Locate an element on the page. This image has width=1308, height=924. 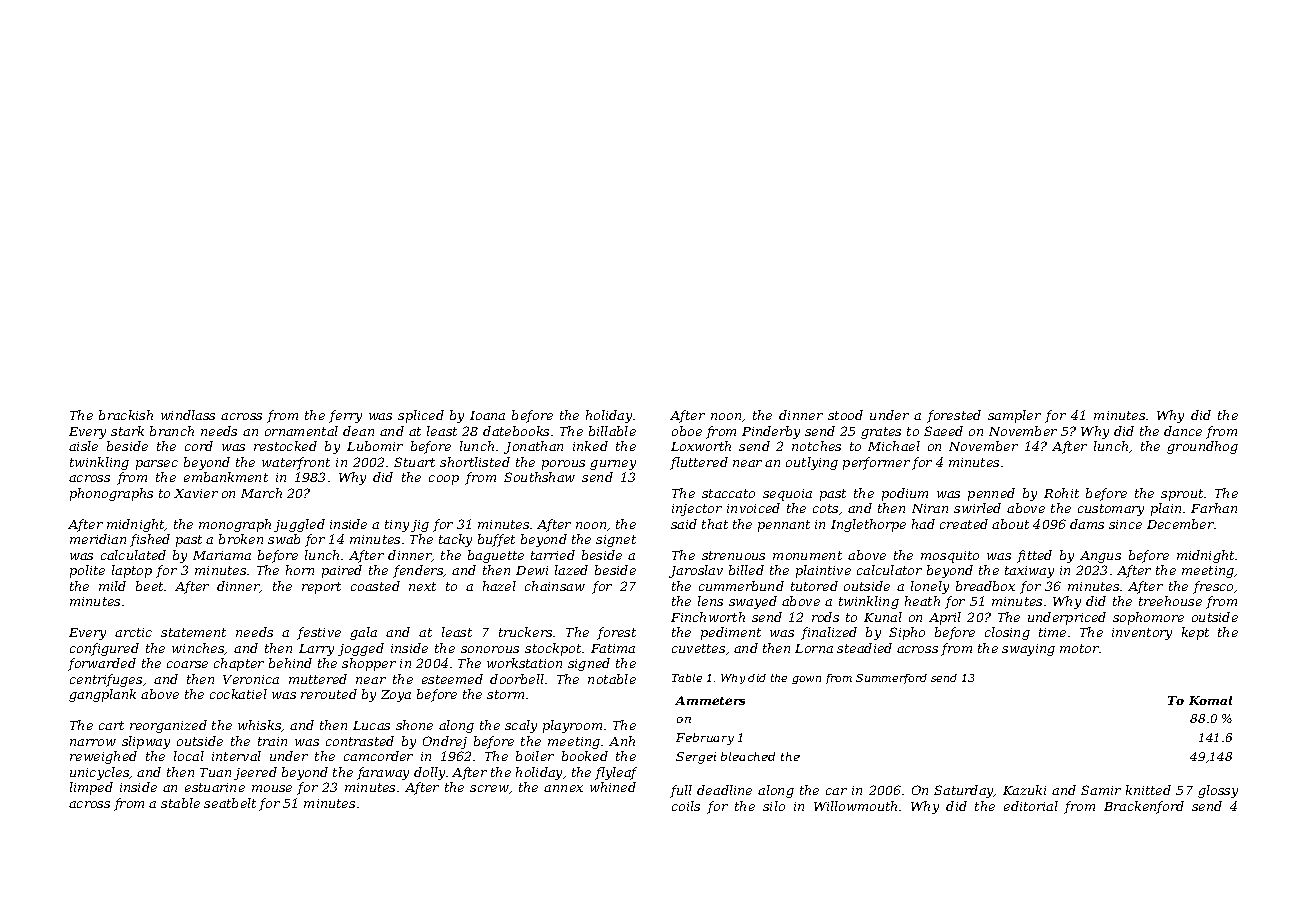
rerouted is located at coordinates (329, 694).
